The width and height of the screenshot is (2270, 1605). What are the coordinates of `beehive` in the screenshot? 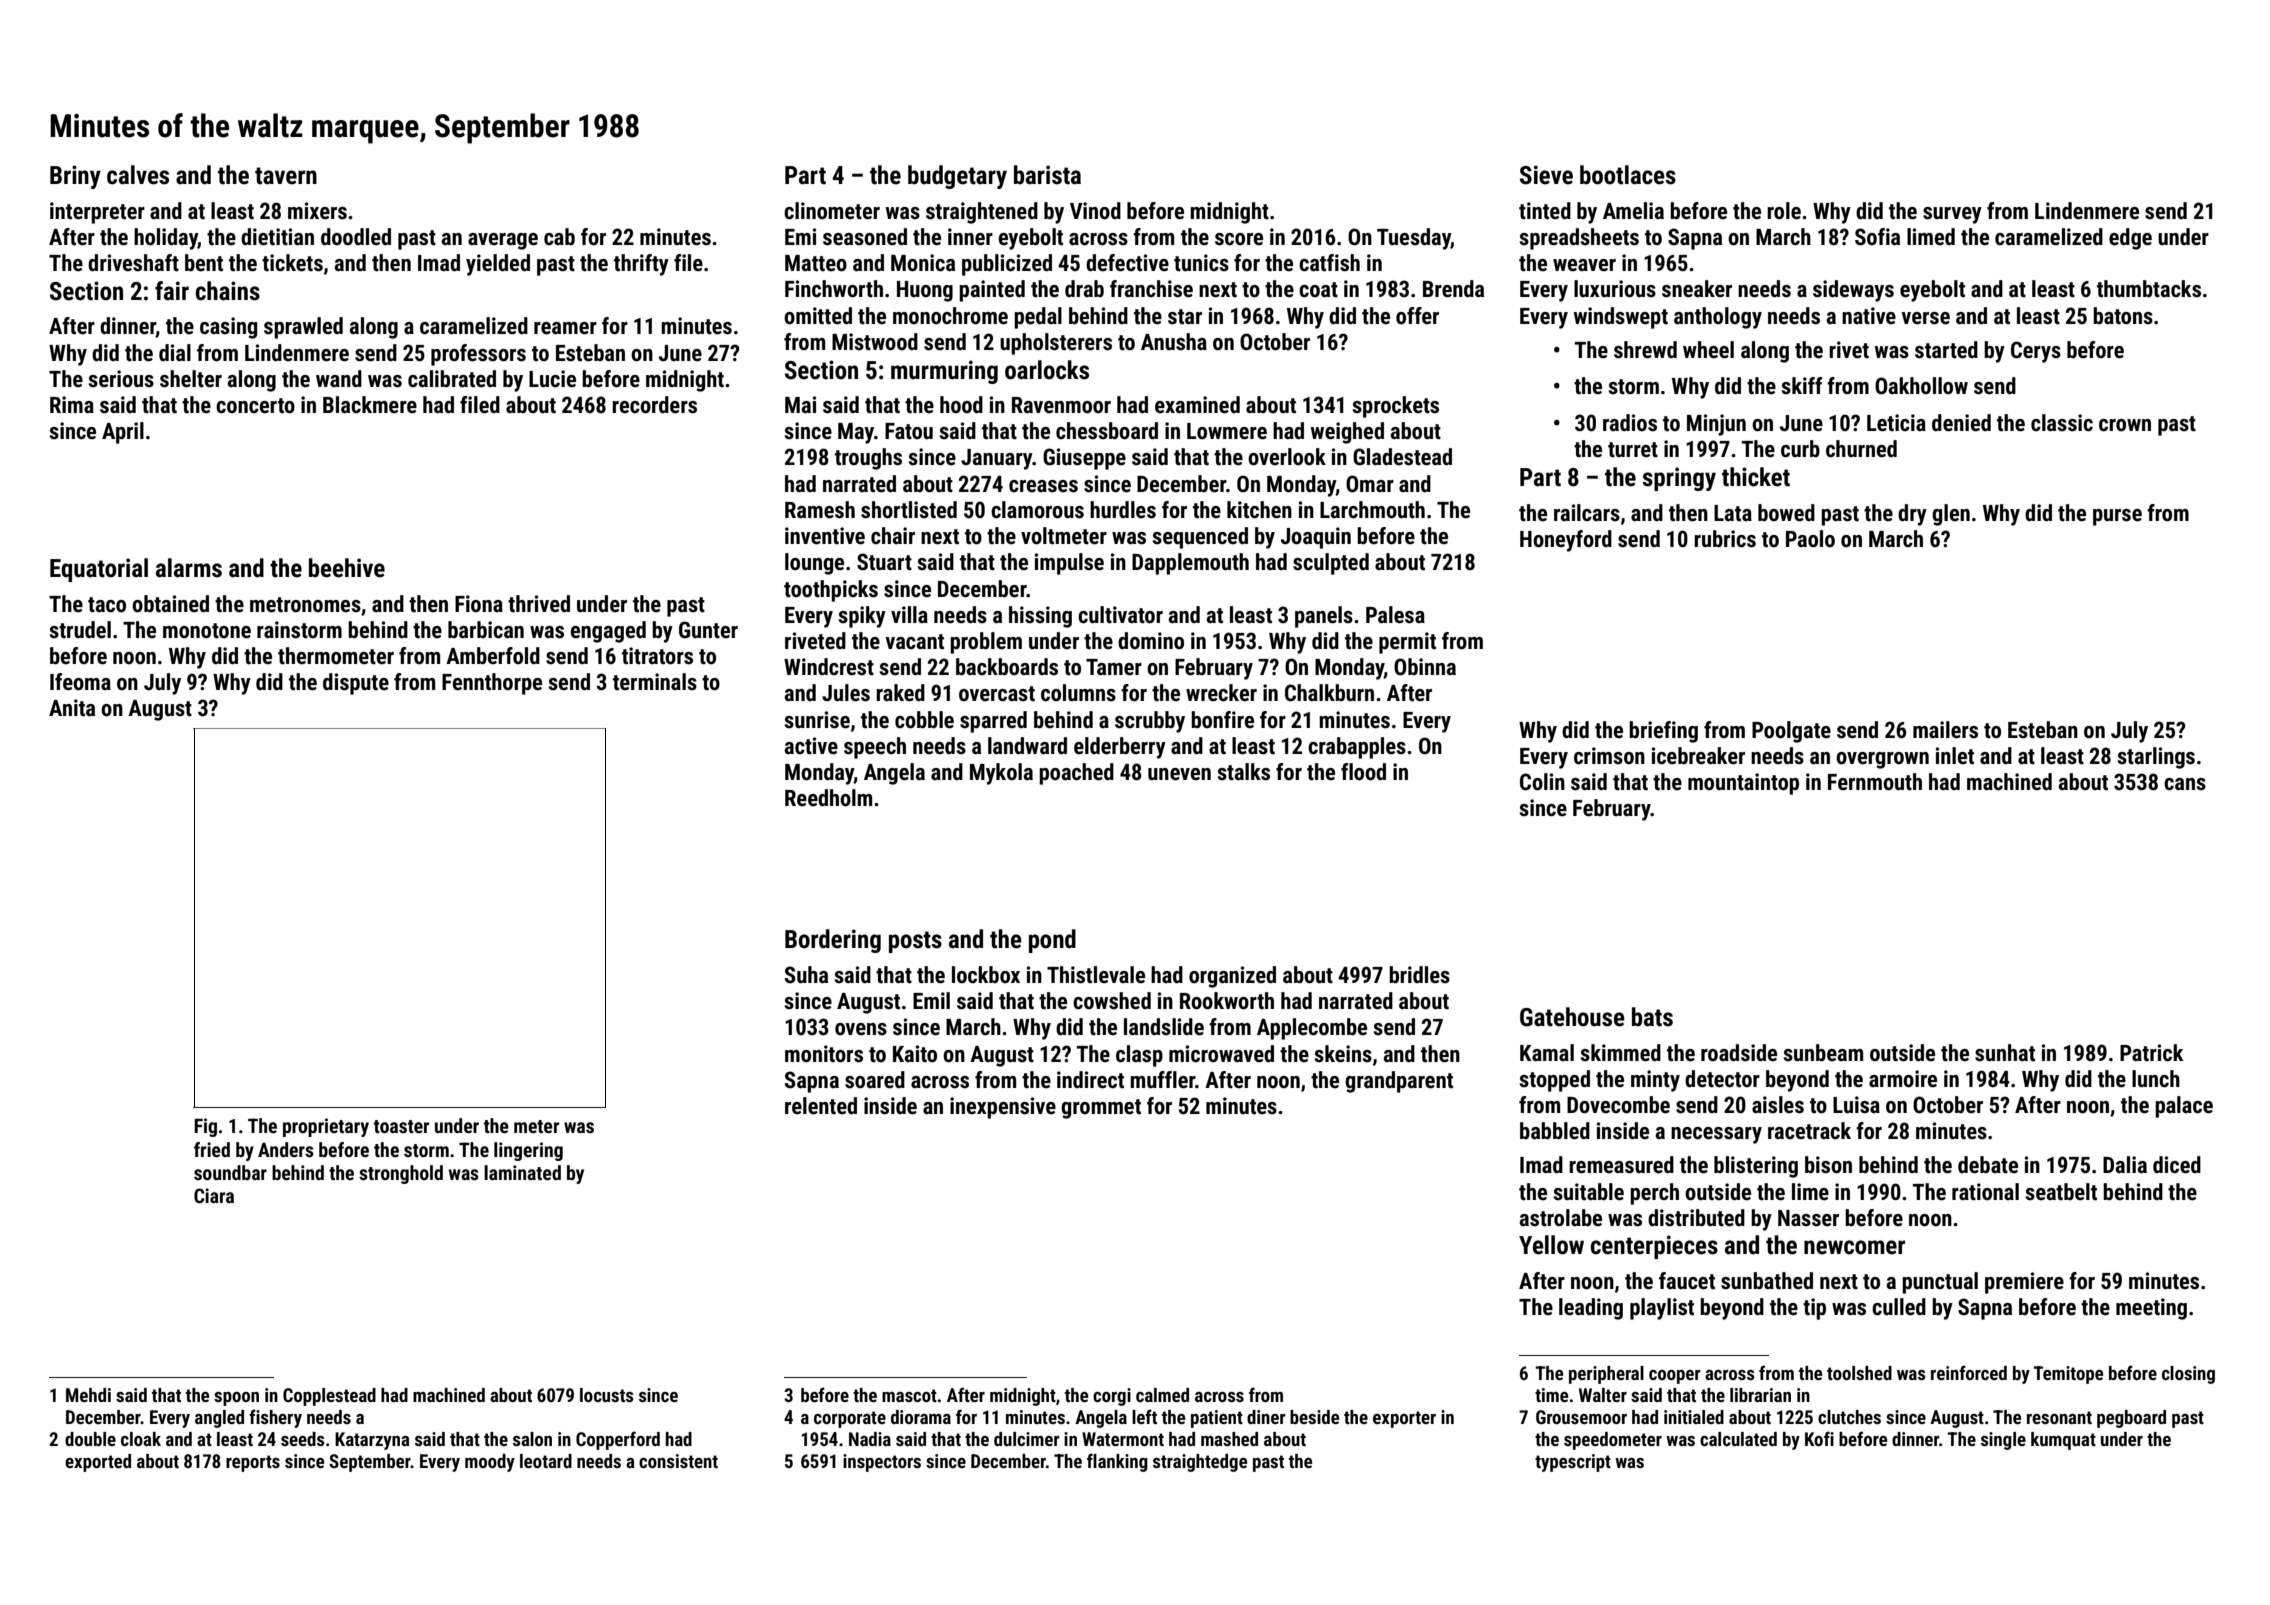 It's located at (347, 568).
